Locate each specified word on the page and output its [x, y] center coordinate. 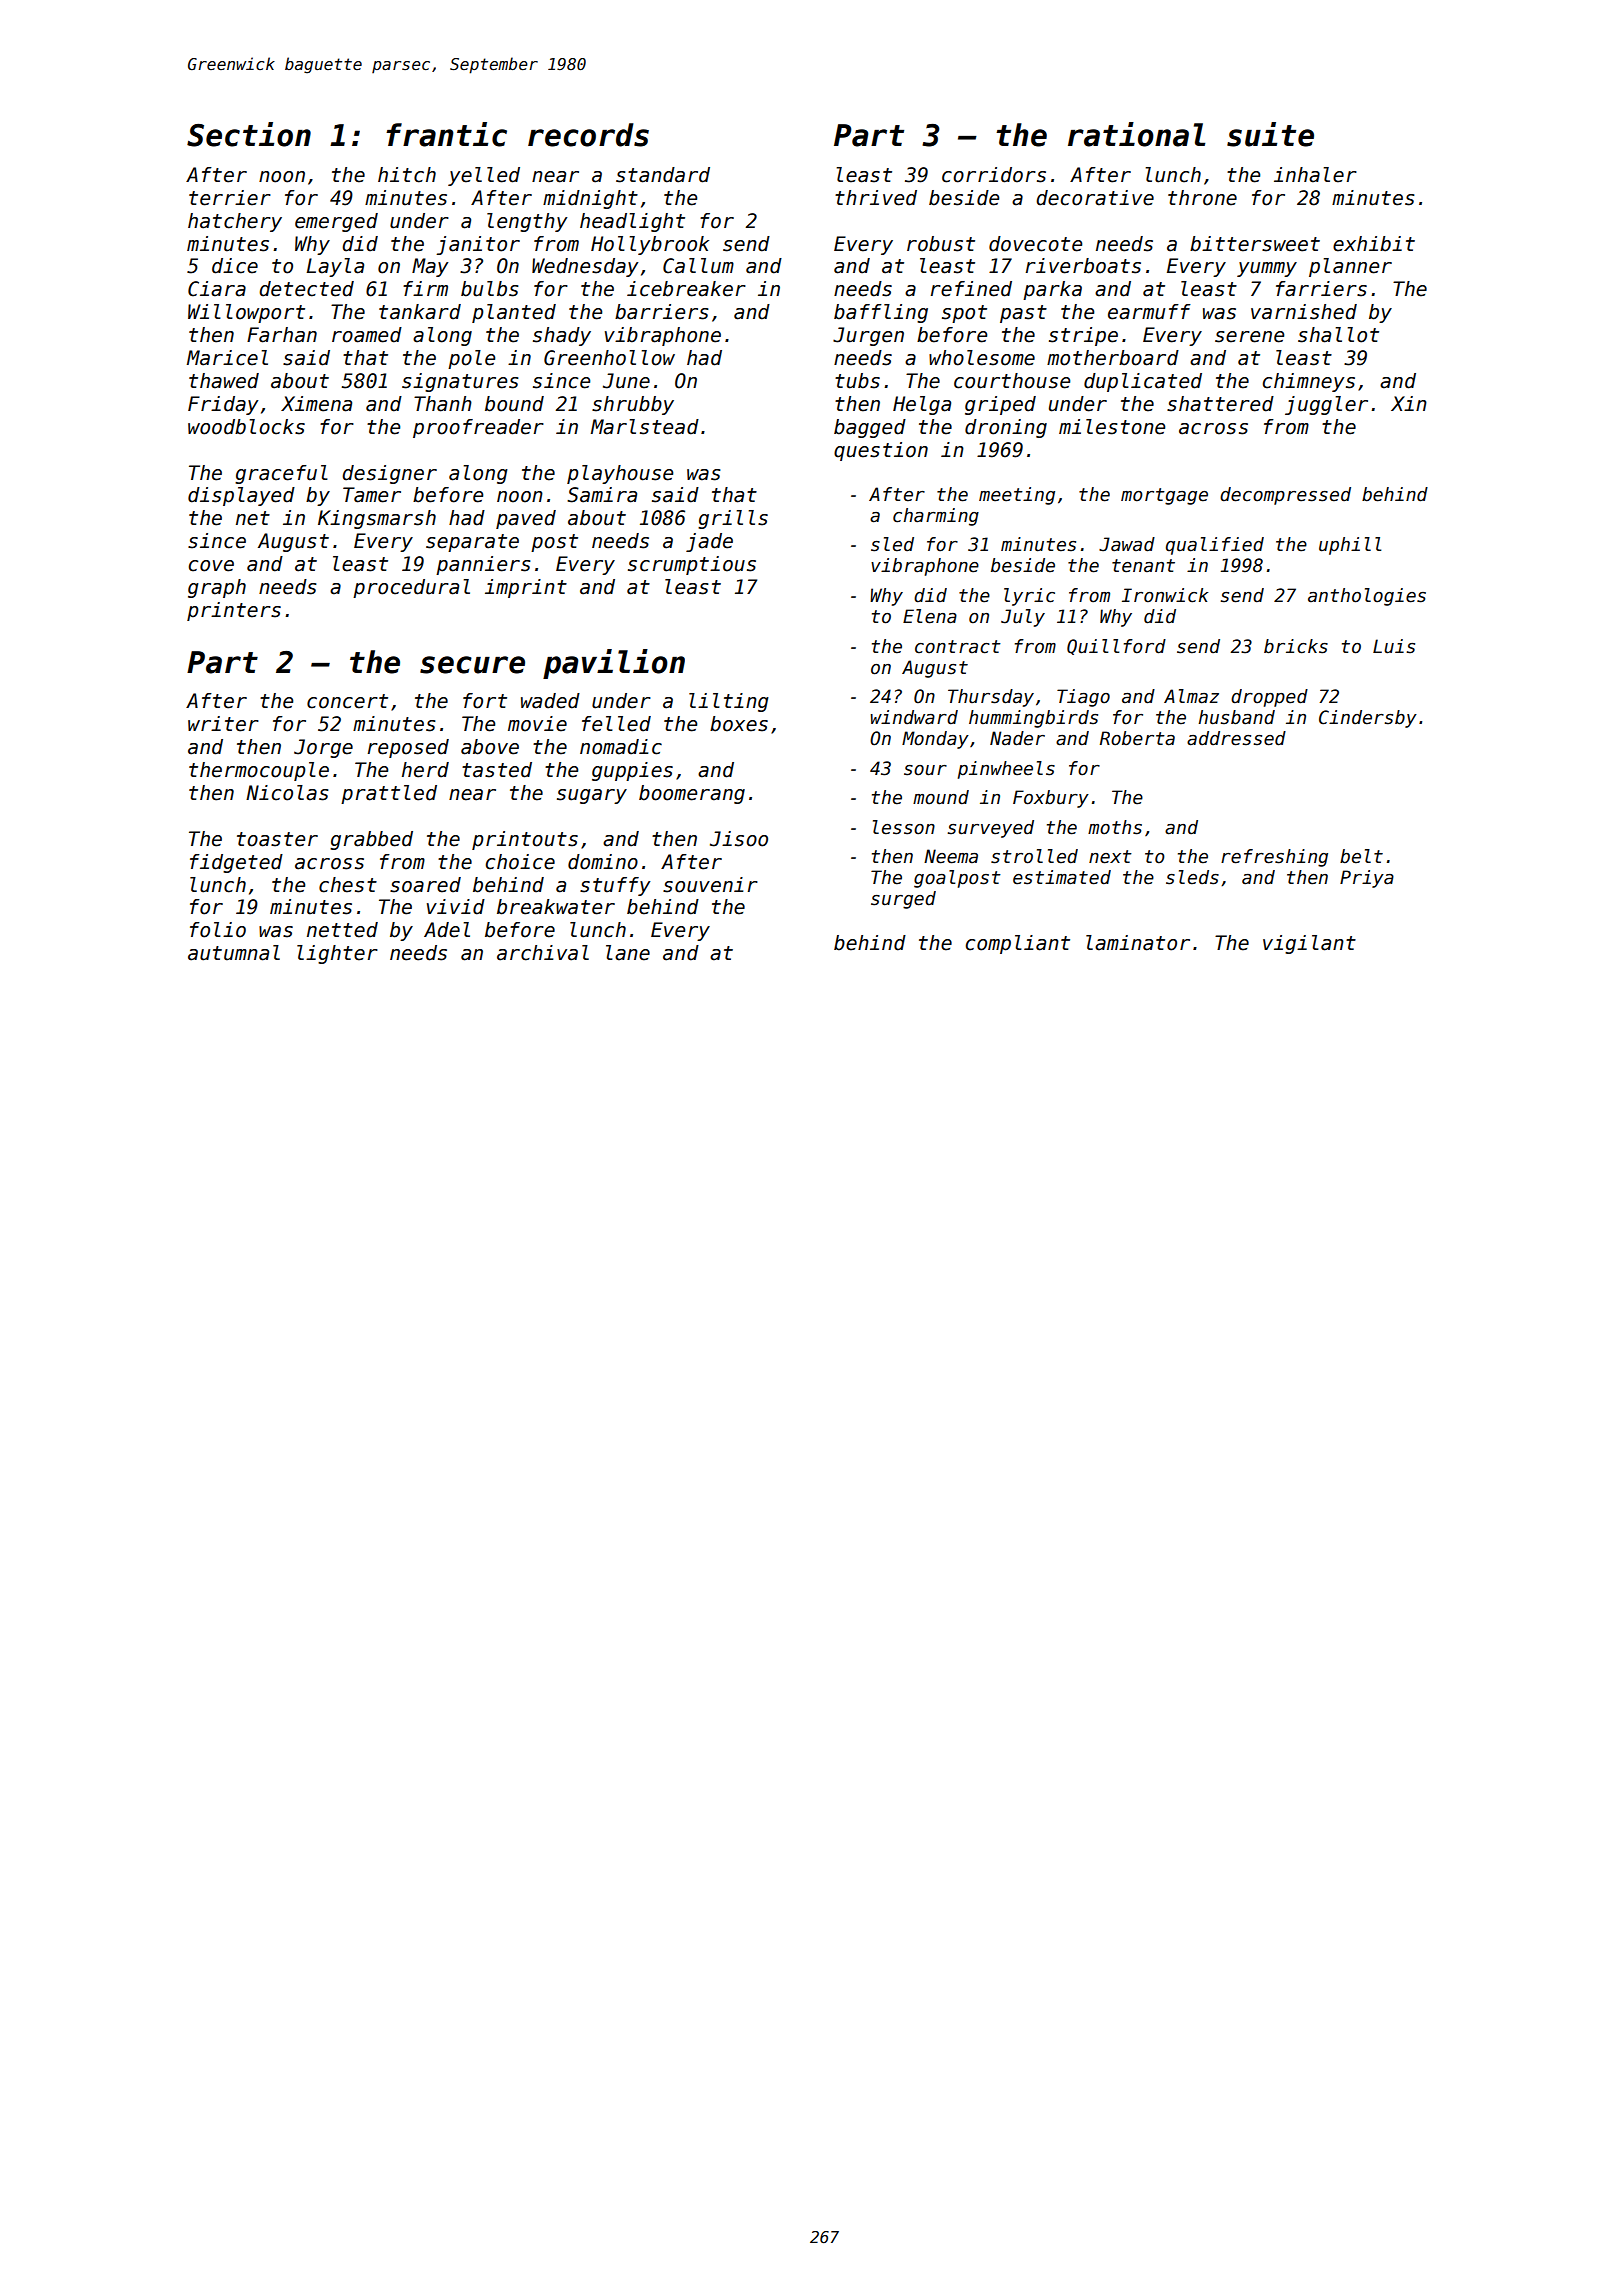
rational [1136, 134]
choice [520, 862]
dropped [1269, 698]
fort [485, 701]
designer [389, 474]
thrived [876, 198]
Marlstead [645, 427]
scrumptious [692, 565]
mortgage [1164, 496]
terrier [230, 198]
